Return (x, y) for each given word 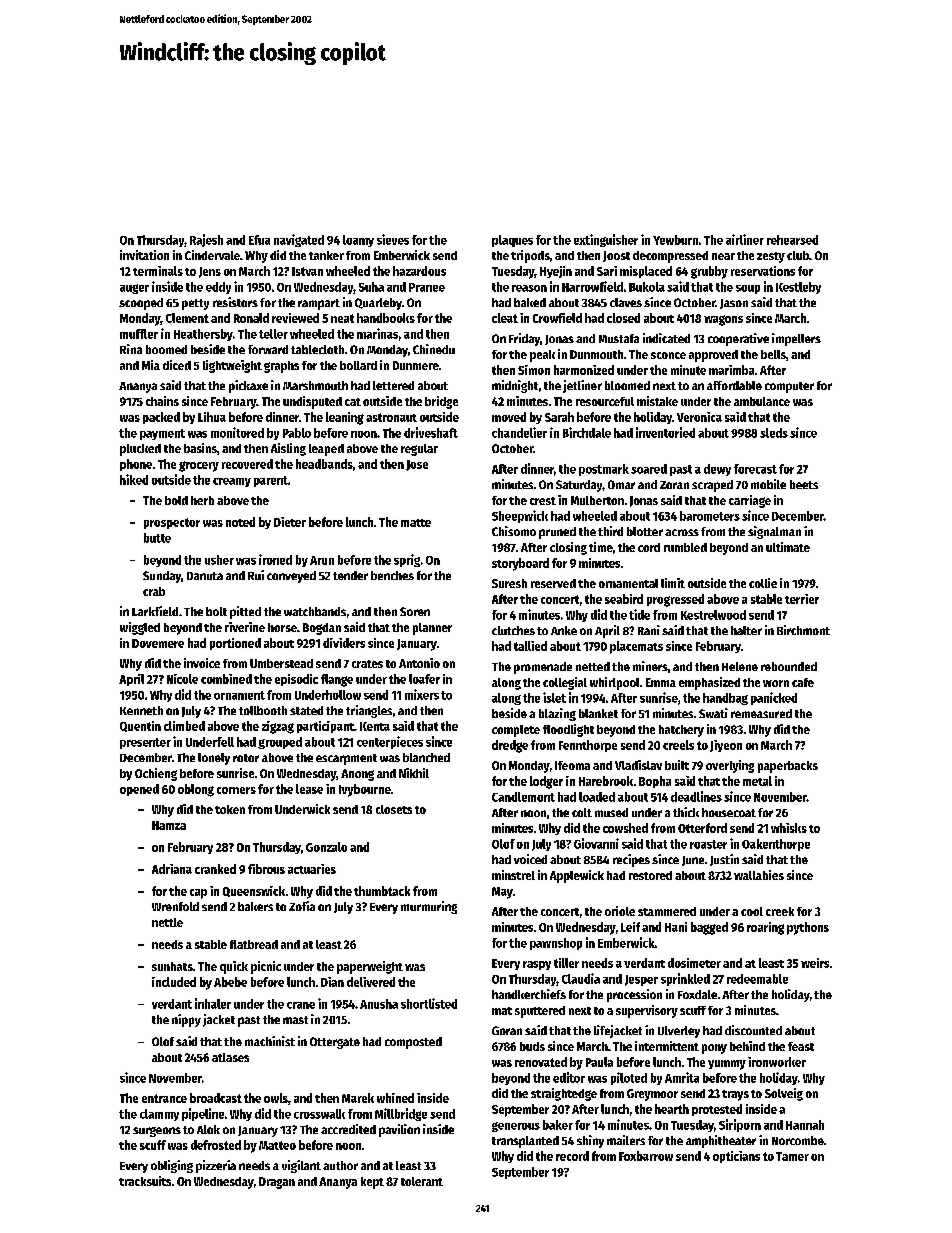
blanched (426, 757)
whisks (789, 828)
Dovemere (158, 643)
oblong (196, 790)
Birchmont (803, 630)
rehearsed (792, 240)
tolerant (422, 1181)
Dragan (277, 1183)
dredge (510, 746)
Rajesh (206, 240)
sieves (393, 239)
